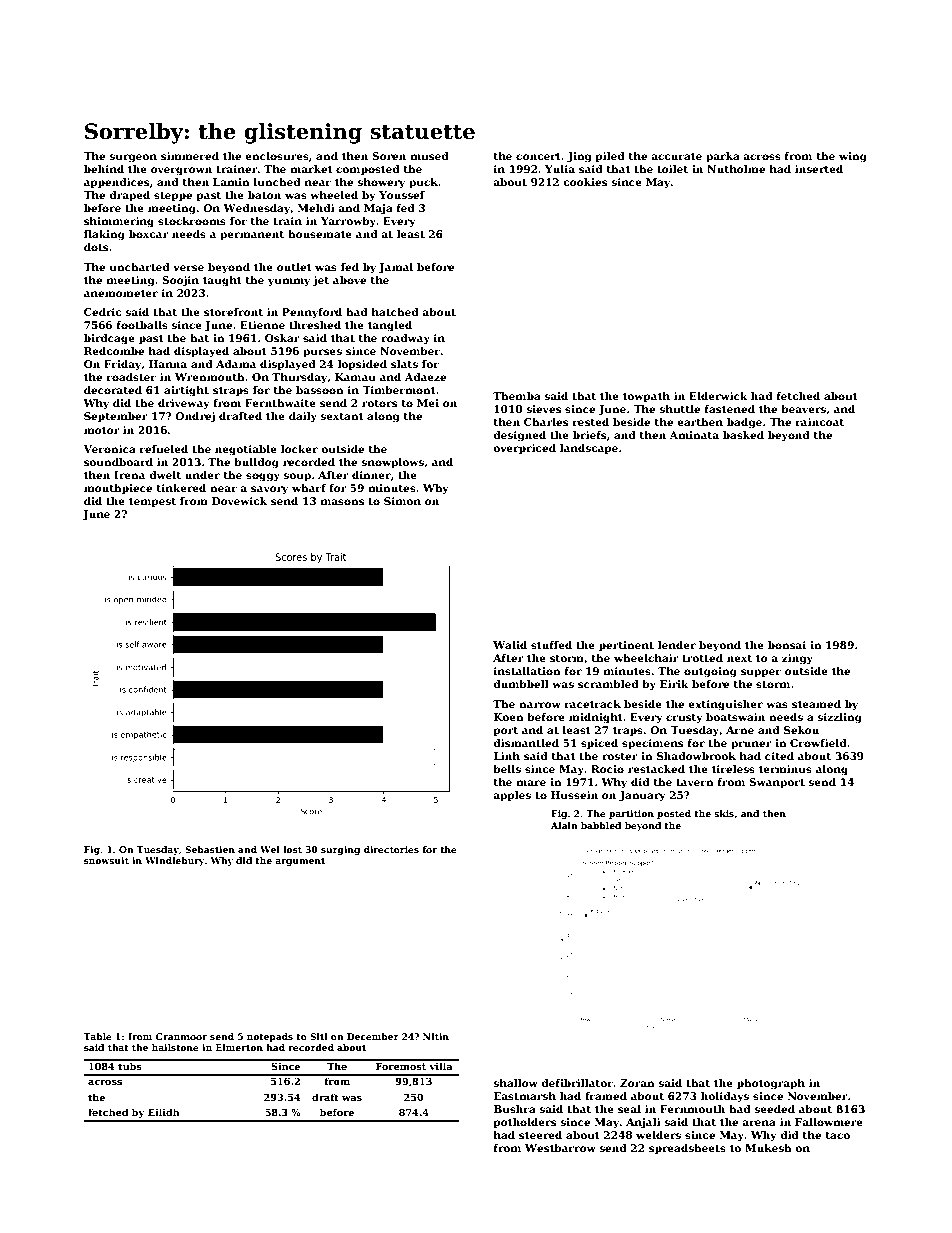  Describe the element at coordinates (152, 502) in the page. I see `tempest` at that location.
